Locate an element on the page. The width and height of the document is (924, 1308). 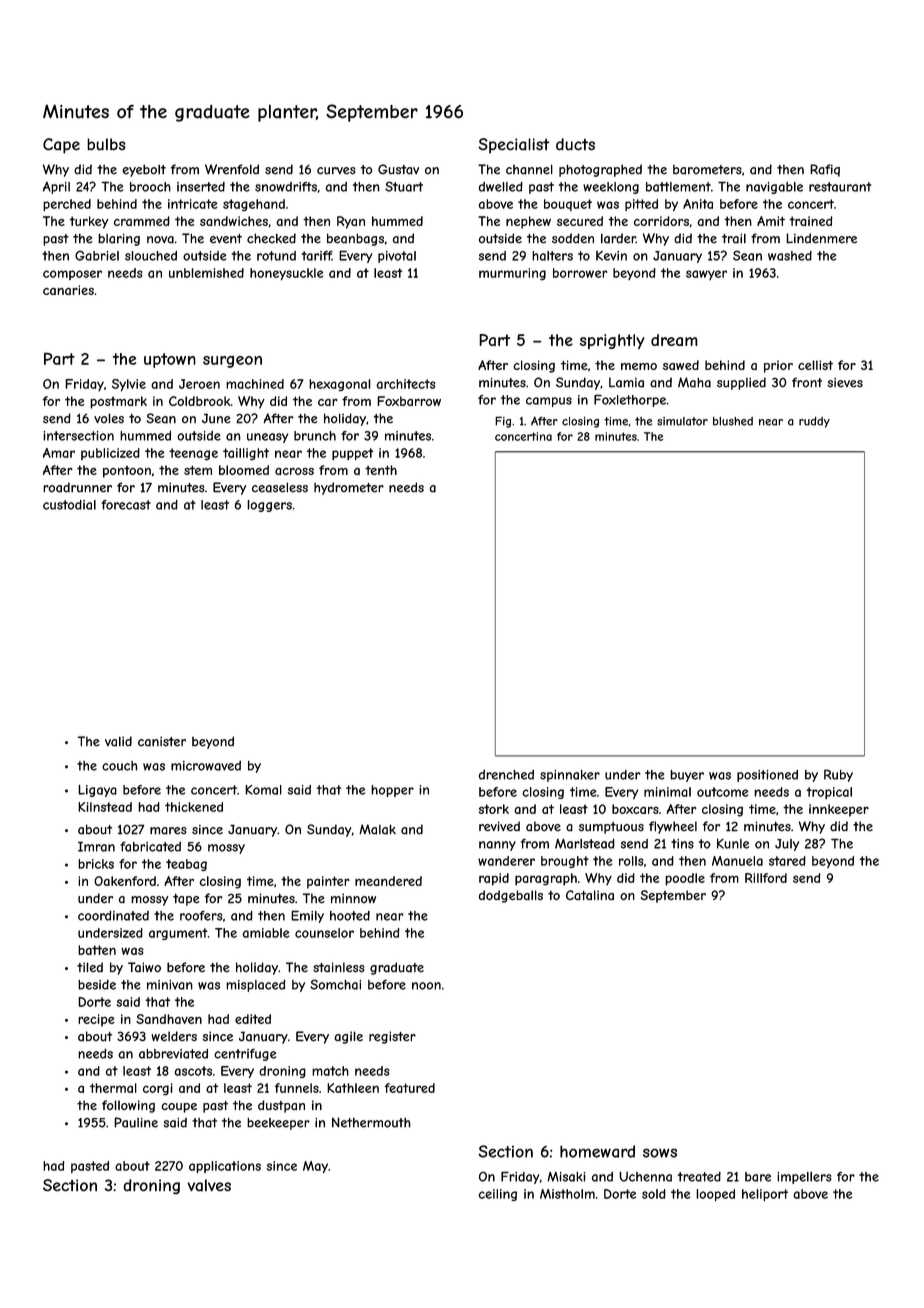
curves is located at coordinates (336, 171).
